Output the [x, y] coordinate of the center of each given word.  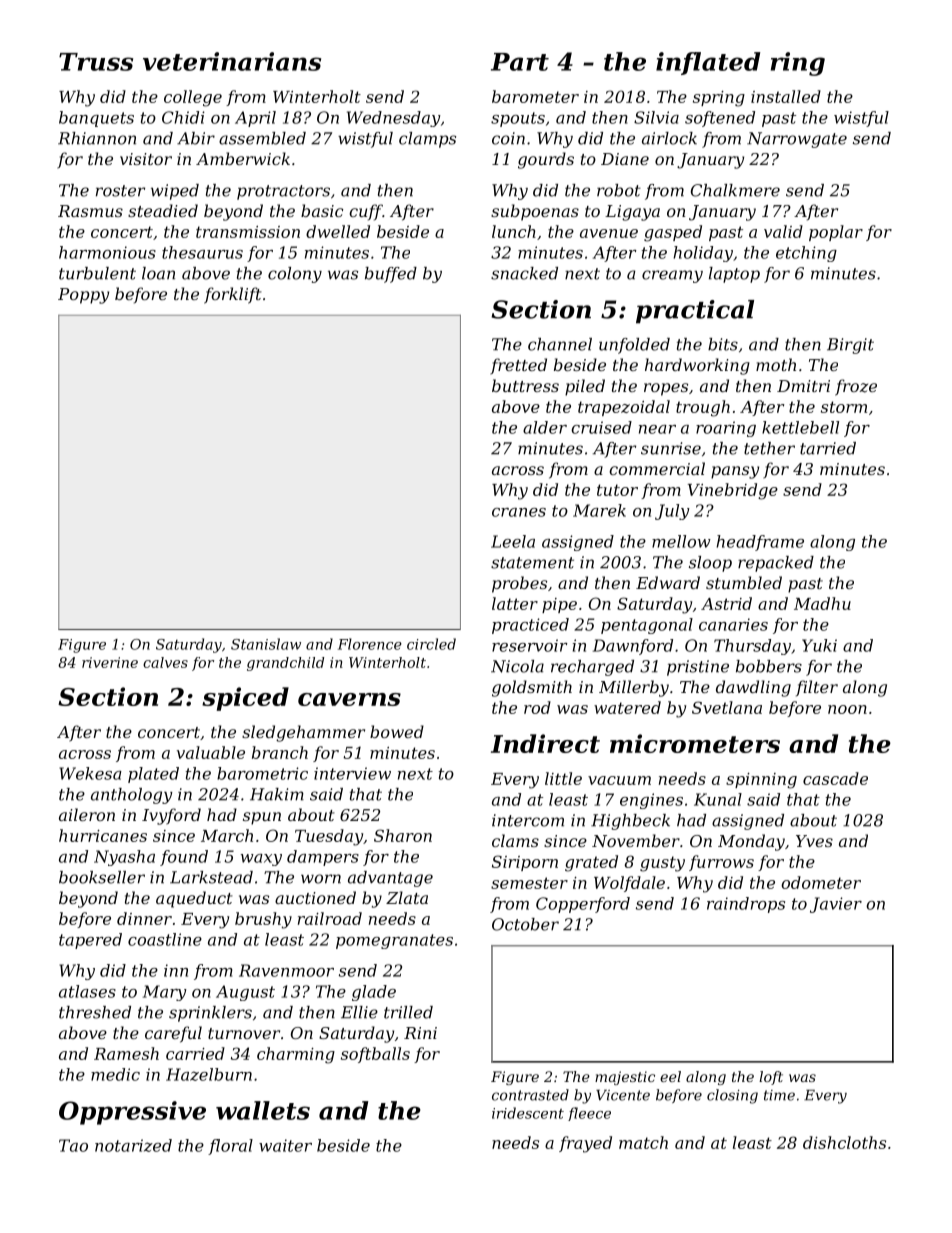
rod [537, 707]
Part [520, 62]
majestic [625, 1078]
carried [195, 1053]
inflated [708, 63]
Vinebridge [733, 491]
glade [374, 993]
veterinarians [232, 61]
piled [585, 387]
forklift [233, 295]
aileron [87, 814]
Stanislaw [266, 644]
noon [847, 709]
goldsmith [532, 688]
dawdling [753, 688]
